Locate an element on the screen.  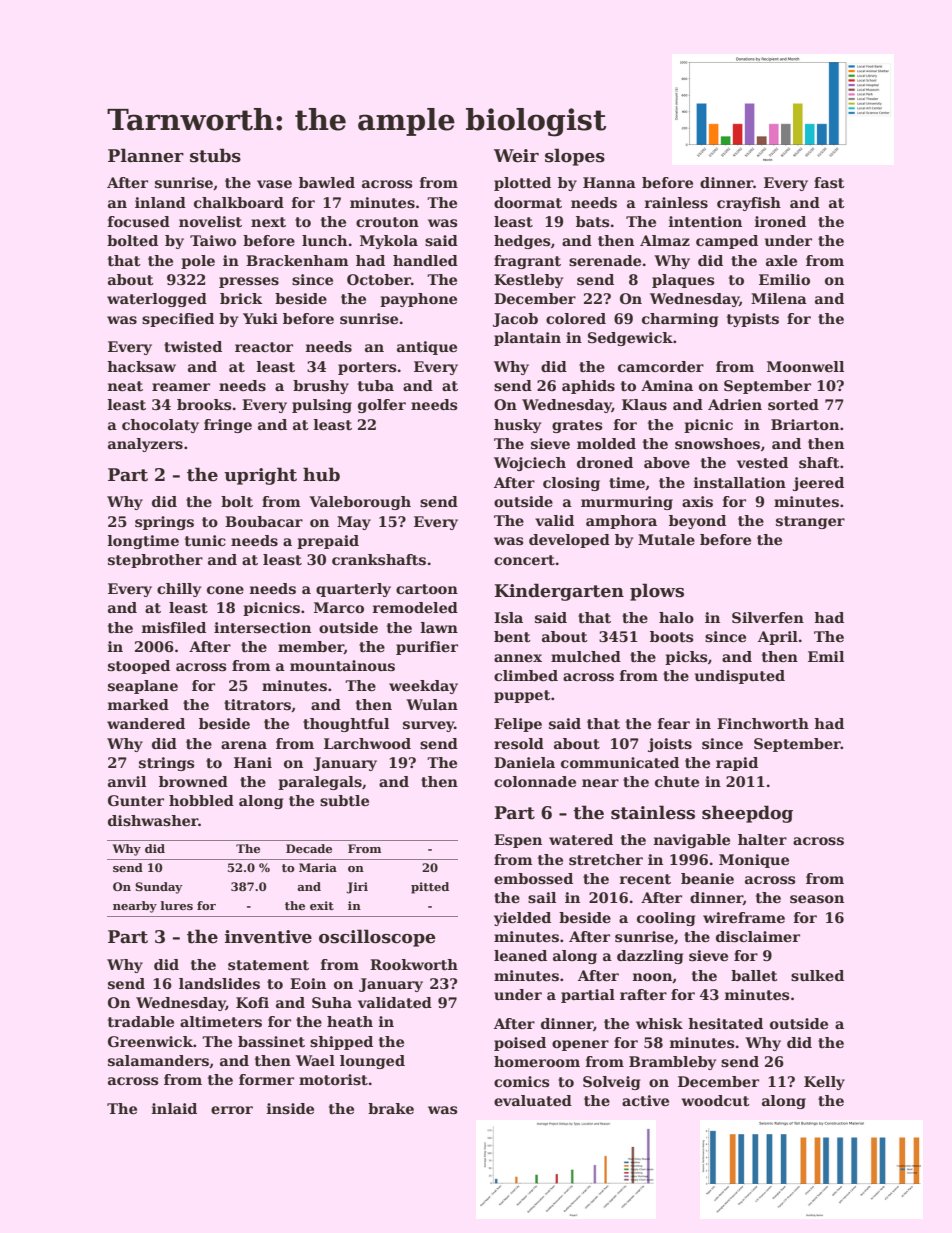
brake is located at coordinates (391, 1108).
